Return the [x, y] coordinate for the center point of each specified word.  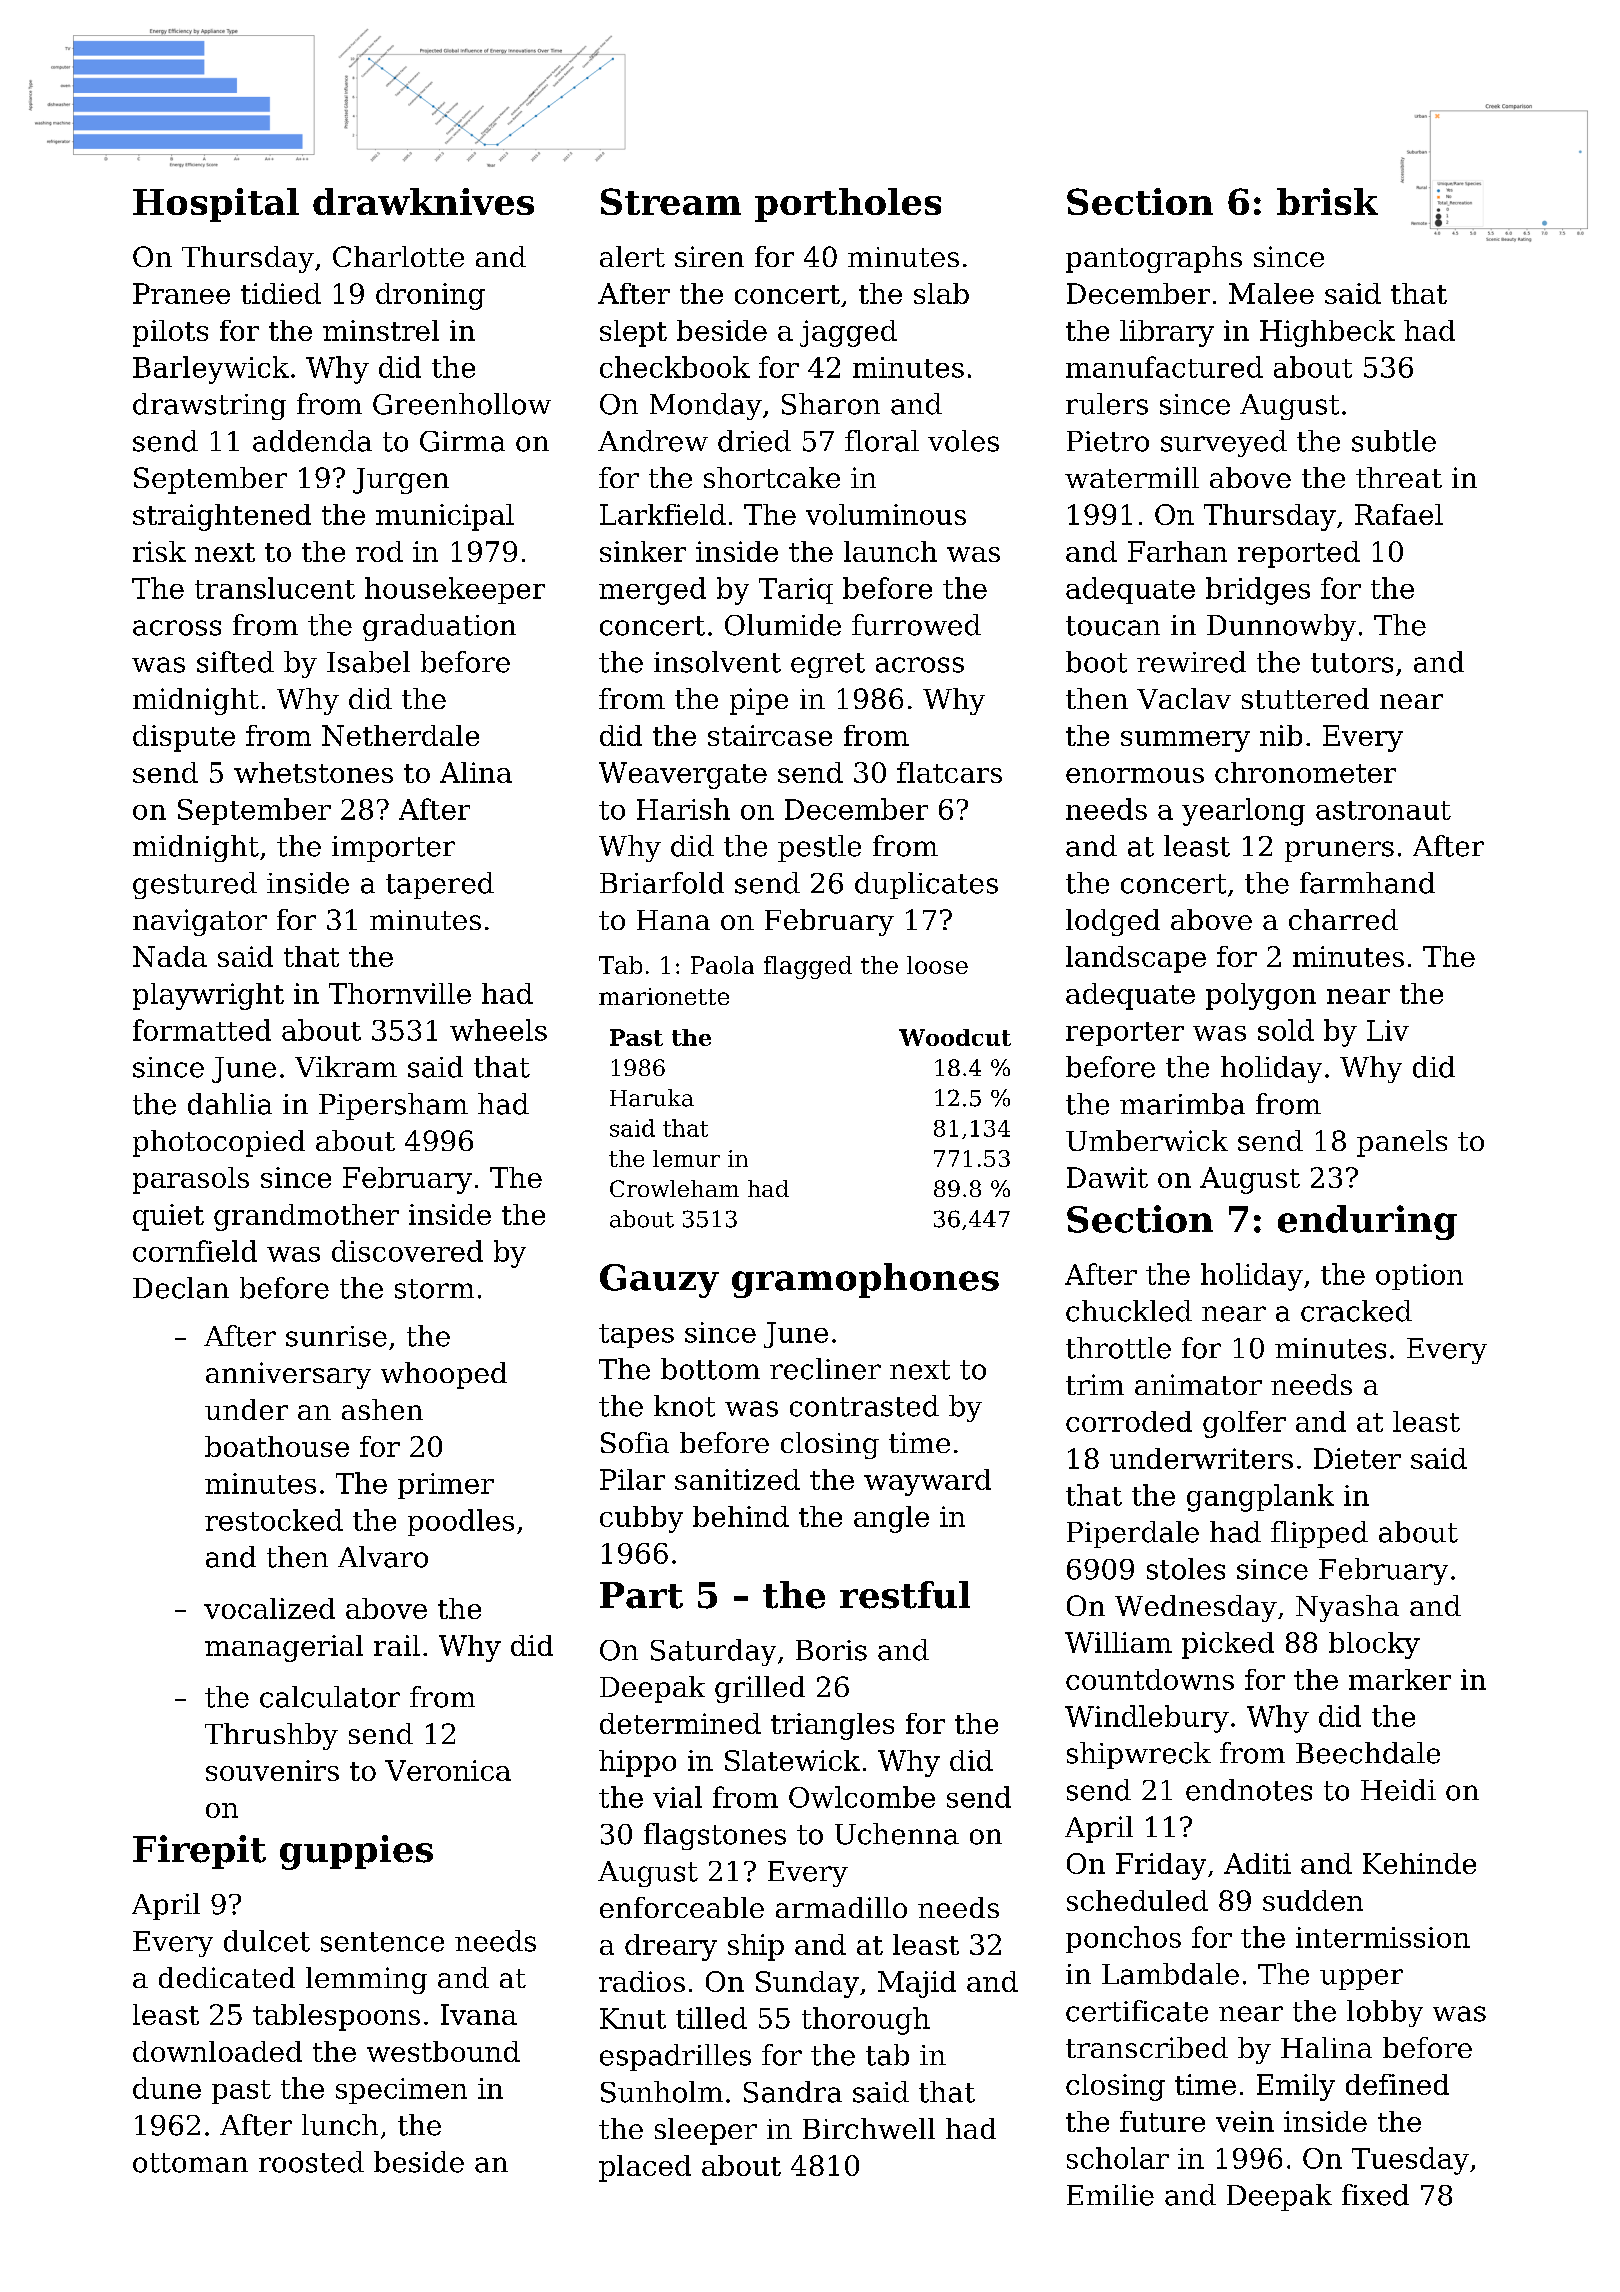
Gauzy [659, 1281]
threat [1399, 477]
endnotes [1249, 1790]
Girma [462, 441]
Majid [917, 1984]
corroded [1129, 1421]
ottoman [190, 2163]
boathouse [277, 1446]
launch [890, 551]
